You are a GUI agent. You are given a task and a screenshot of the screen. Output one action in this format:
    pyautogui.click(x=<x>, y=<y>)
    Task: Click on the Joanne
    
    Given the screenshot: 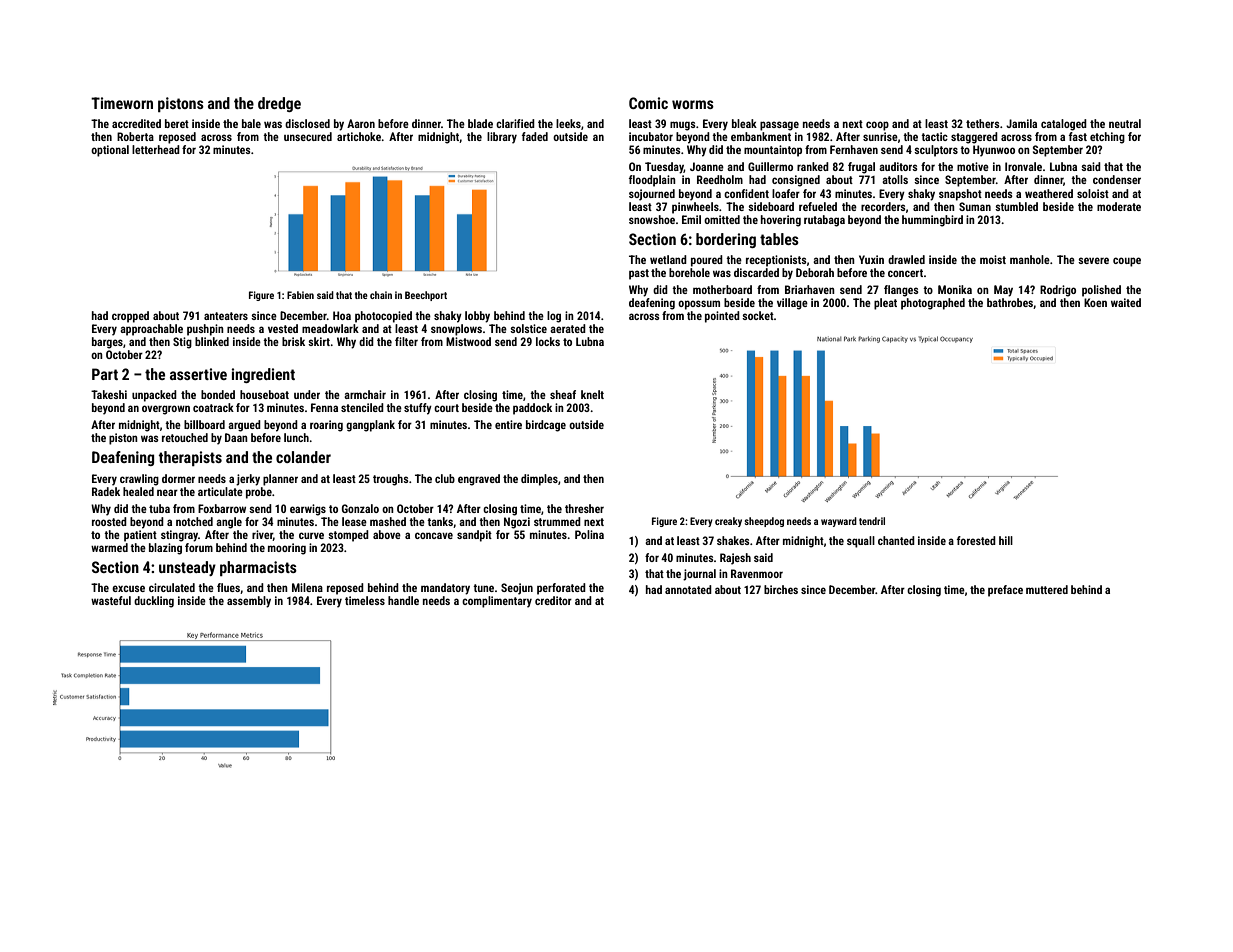 What is the action you would take?
    pyautogui.click(x=707, y=166)
